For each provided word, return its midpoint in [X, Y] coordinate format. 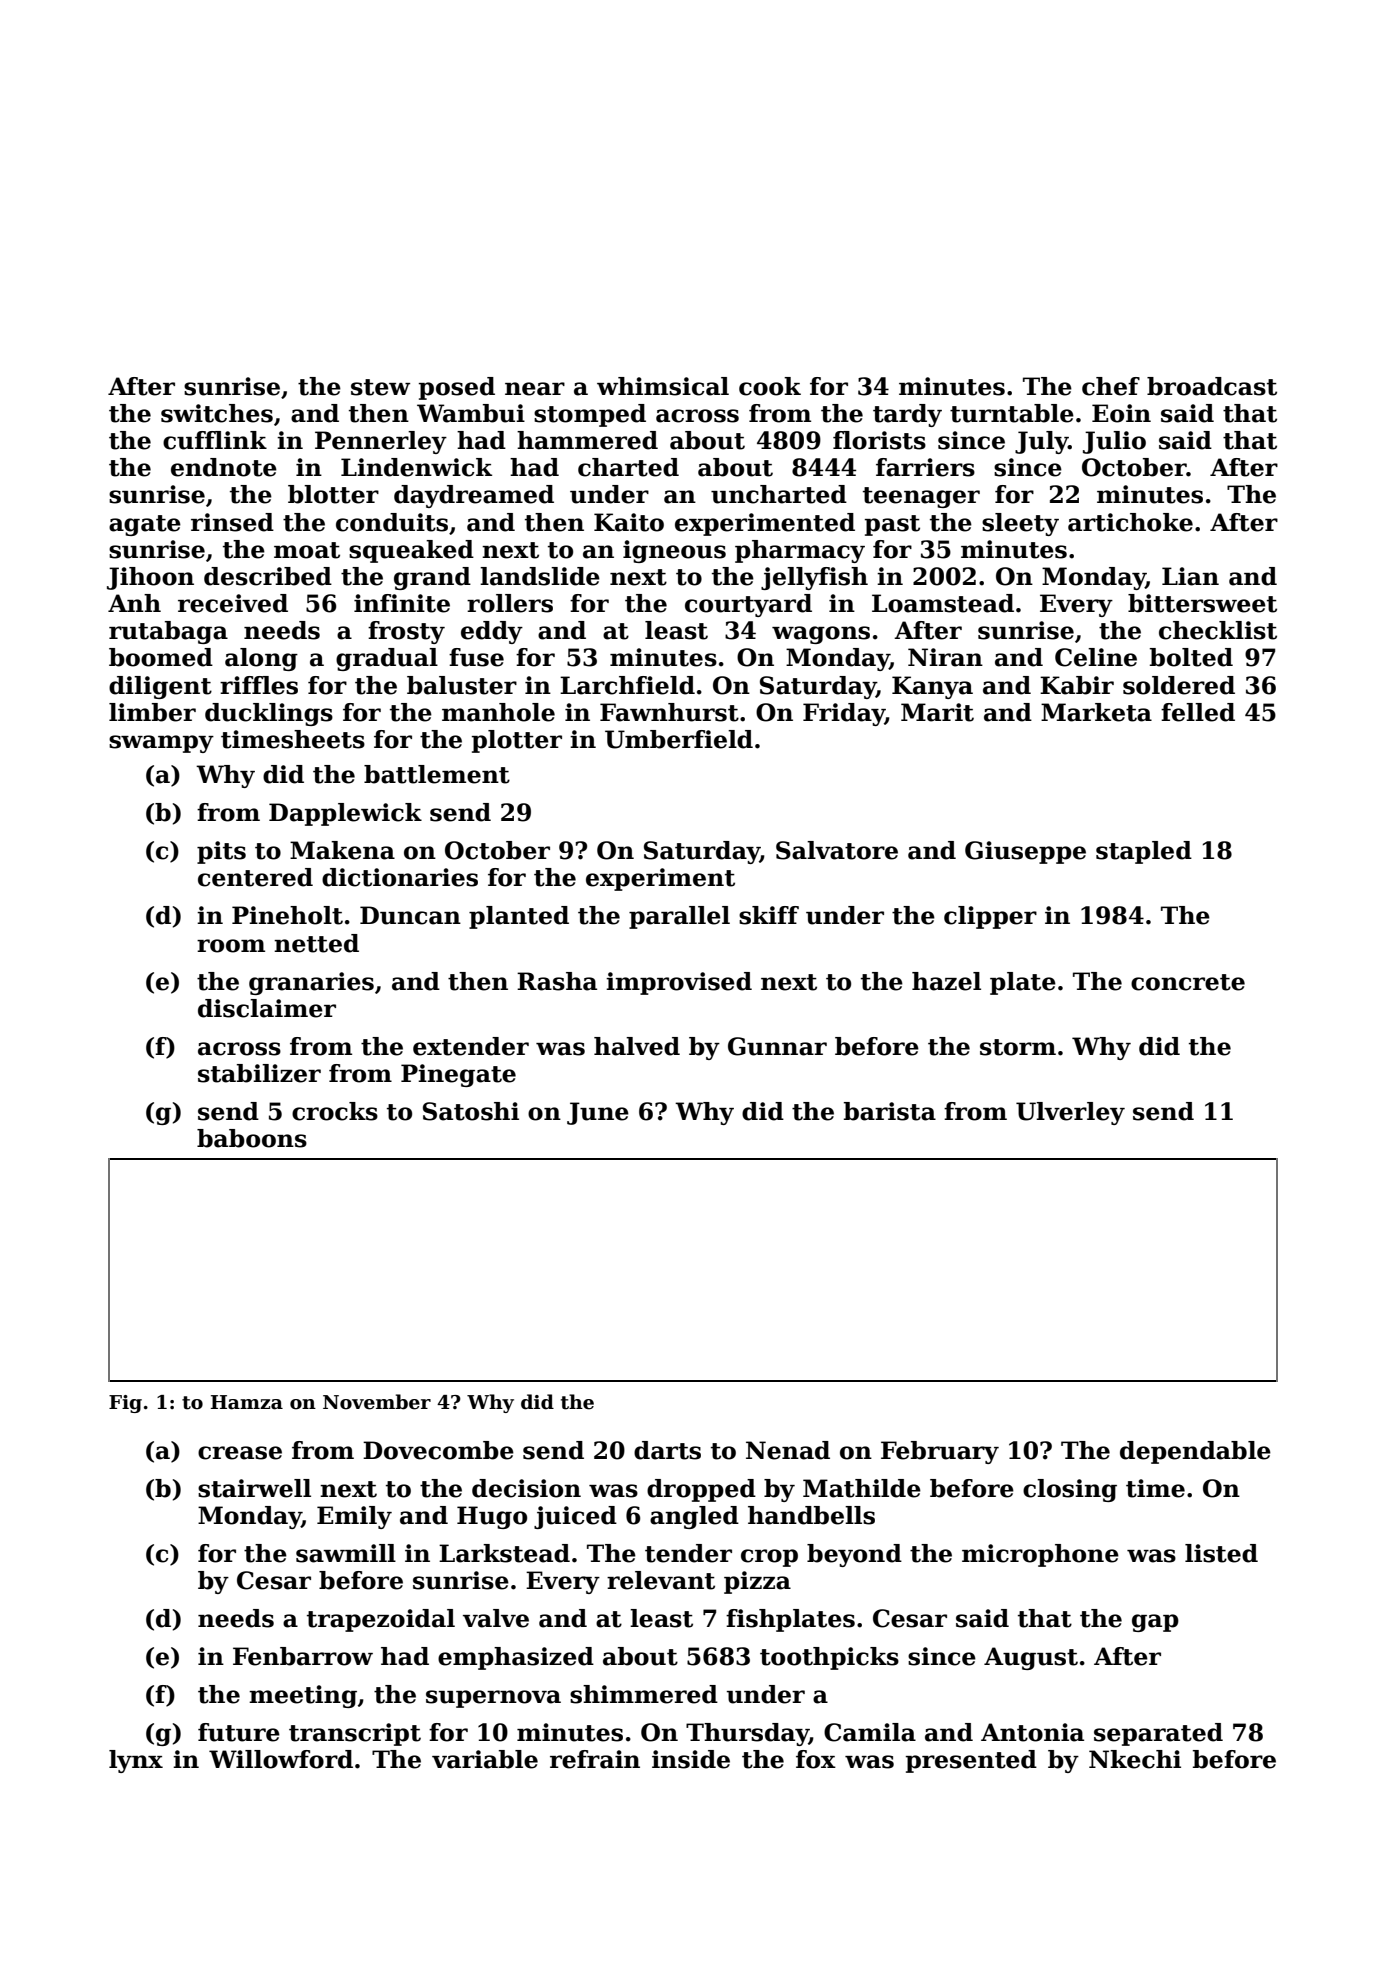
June [598, 1113]
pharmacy [800, 551]
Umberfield [679, 739]
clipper [990, 917]
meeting [303, 1696]
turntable [1012, 413]
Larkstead [504, 1553]
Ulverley [1070, 1113]
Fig [125, 1404]
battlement [437, 774]
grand [432, 578]
